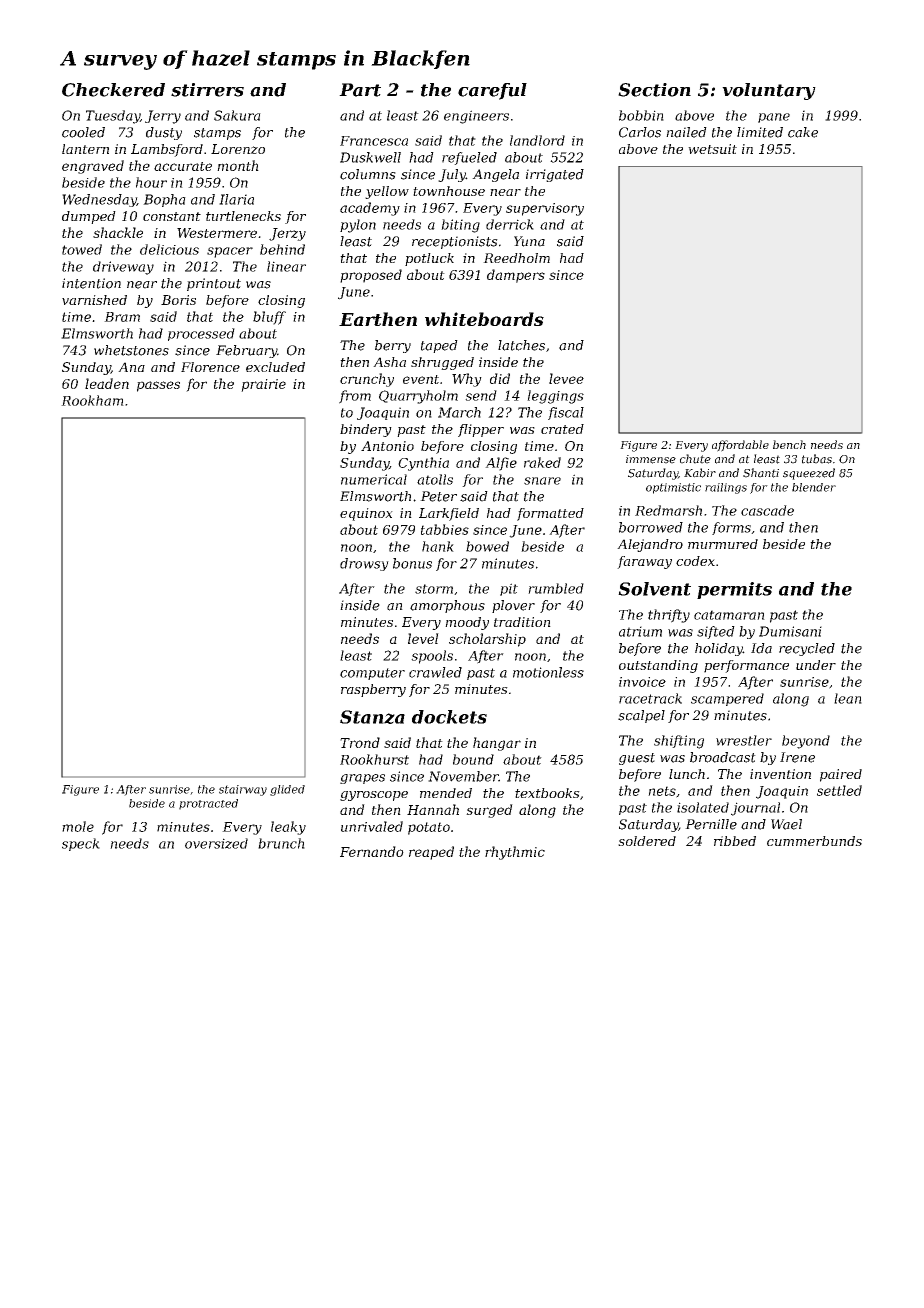 The width and height of the screenshot is (924, 1308). I want to click on Yuna, so click(529, 241).
